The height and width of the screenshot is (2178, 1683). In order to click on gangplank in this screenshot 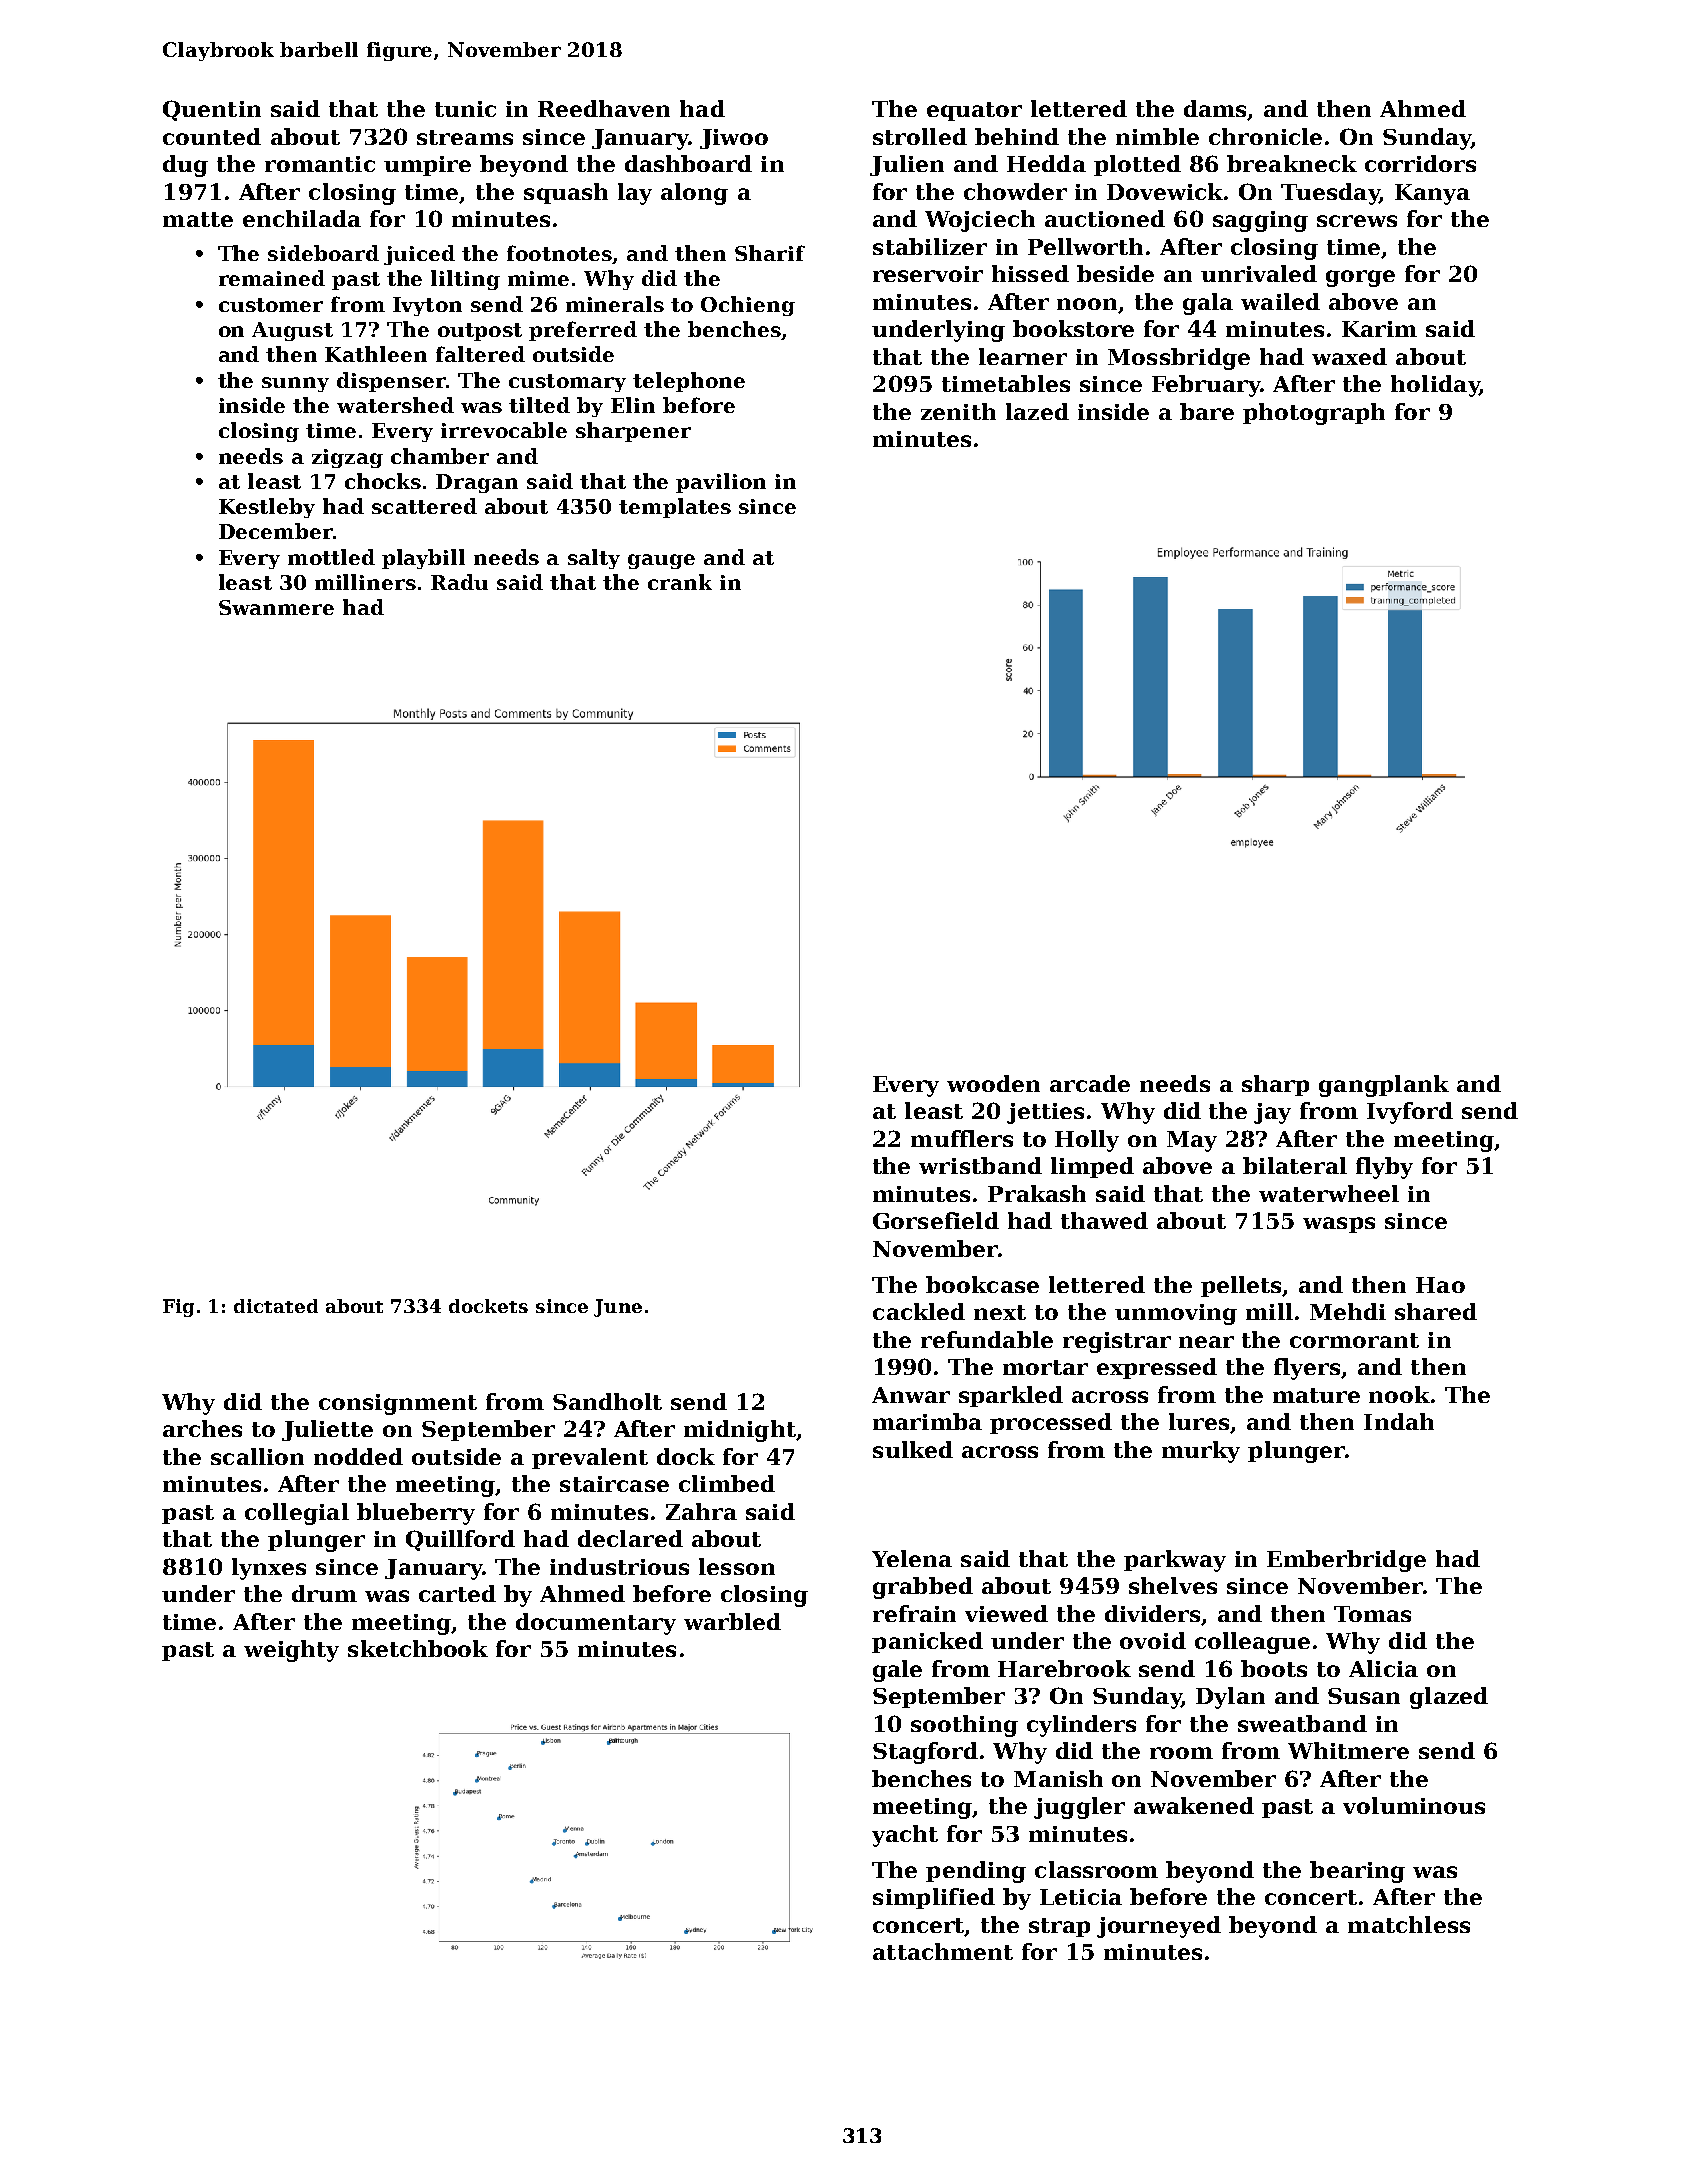, I will do `click(1384, 1086)`.
